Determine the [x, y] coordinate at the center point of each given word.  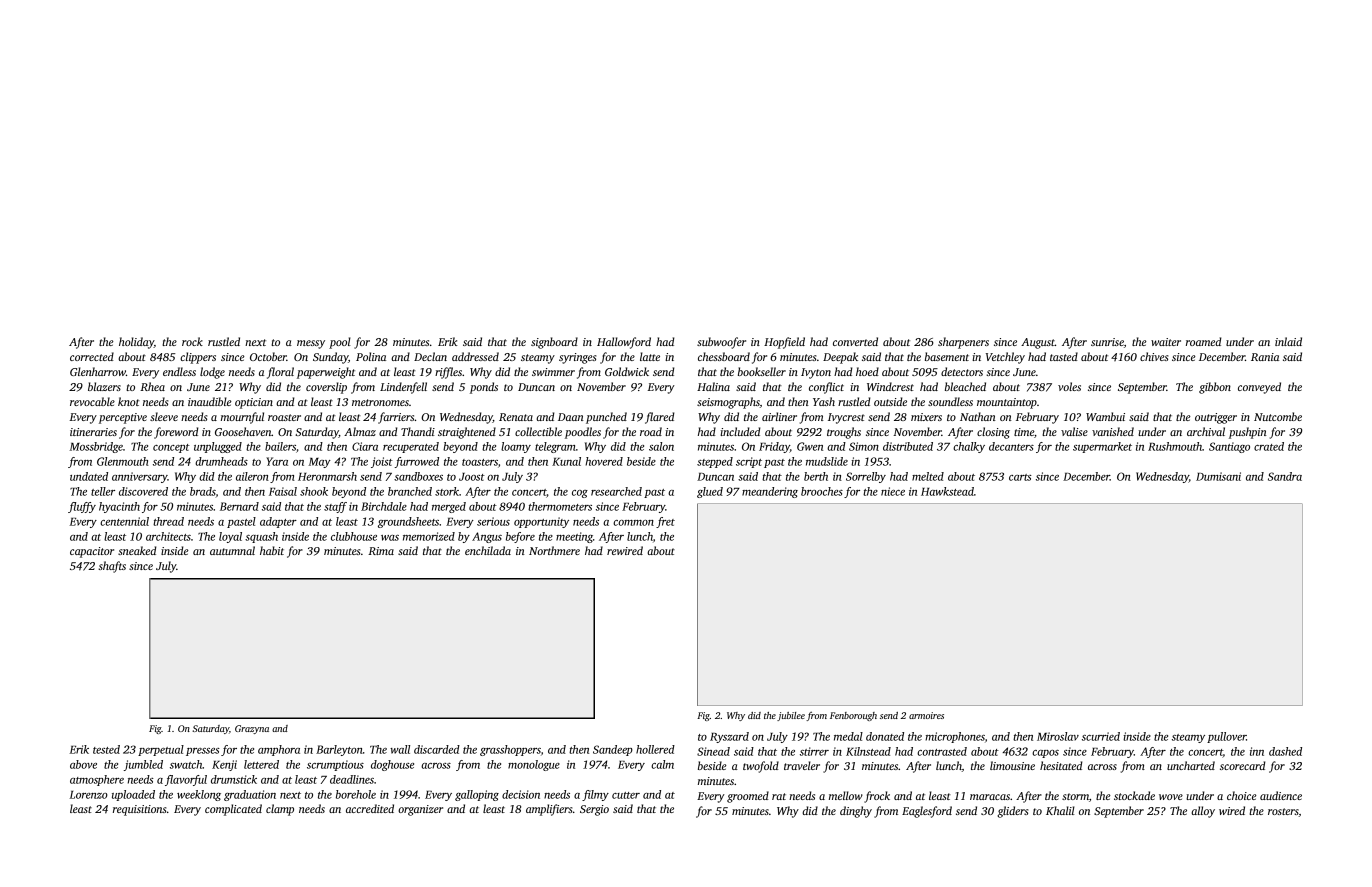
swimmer [553, 372]
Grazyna [252, 729]
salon [661, 446]
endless [179, 371]
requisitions [139, 810]
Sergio [594, 810]
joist [382, 462]
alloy [1203, 812]
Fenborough [853, 716]
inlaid [1288, 341]
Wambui [1105, 416]
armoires [926, 715]
